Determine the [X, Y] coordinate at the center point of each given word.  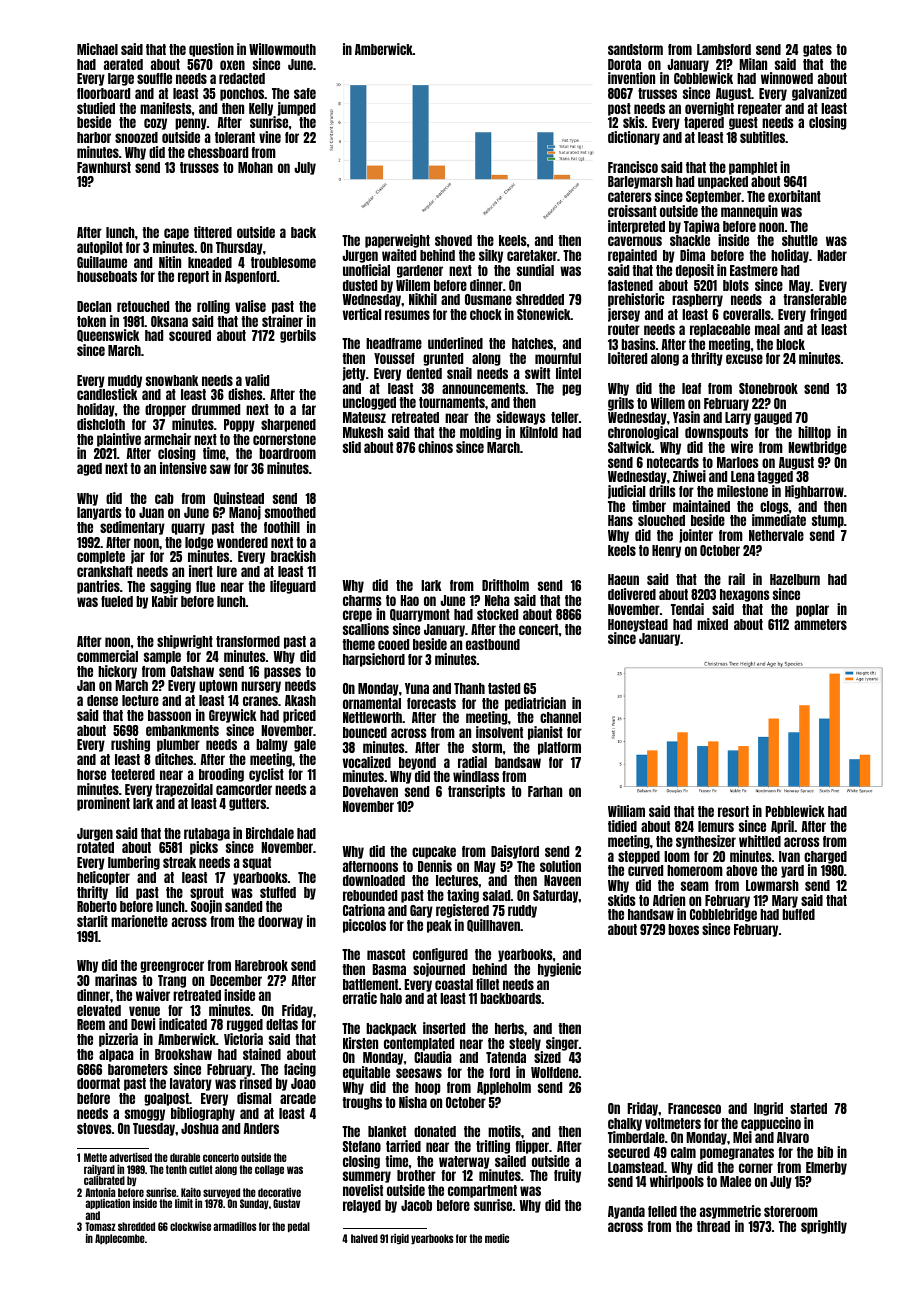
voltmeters [673, 1123]
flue [205, 586]
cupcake [434, 852]
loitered [627, 358]
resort [733, 811]
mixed [712, 624]
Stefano [362, 1146]
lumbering [134, 863]
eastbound [493, 644]
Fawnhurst [104, 167]
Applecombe [120, 1239]
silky [491, 256]
